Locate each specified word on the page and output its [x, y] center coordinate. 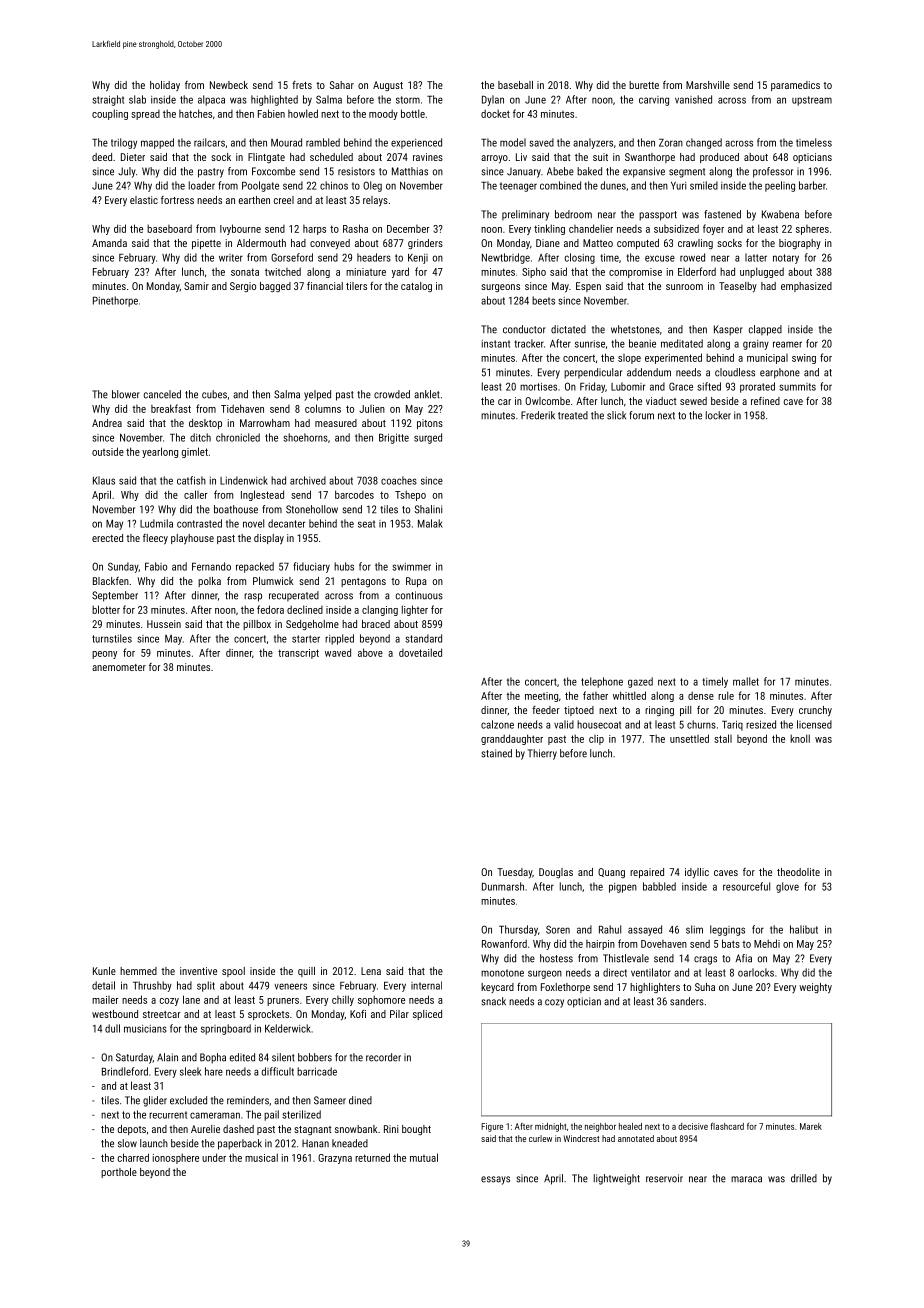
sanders [687, 1001]
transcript [298, 654]
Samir [196, 286]
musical [261, 1157]
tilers [356, 286]
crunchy [815, 711]
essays [495, 1180]
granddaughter [512, 739]
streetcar [162, 1014]
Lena [371, 971]
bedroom [573, 214]
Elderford [697, 271]
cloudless [735, 372]
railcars [209, 142]
